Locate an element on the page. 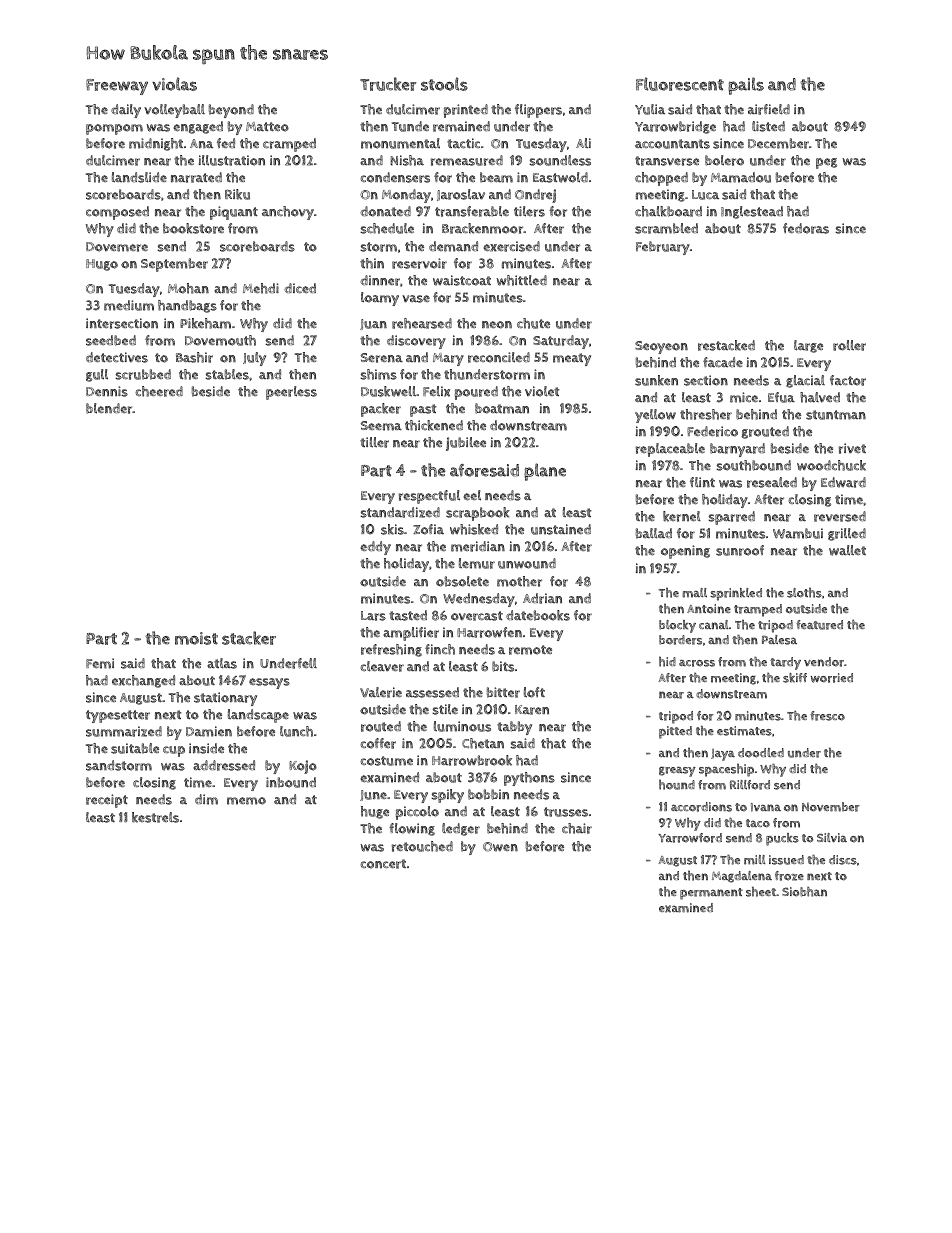 This image has width=952, height=1233. Mehdi is located at coordinates (261, 288).
